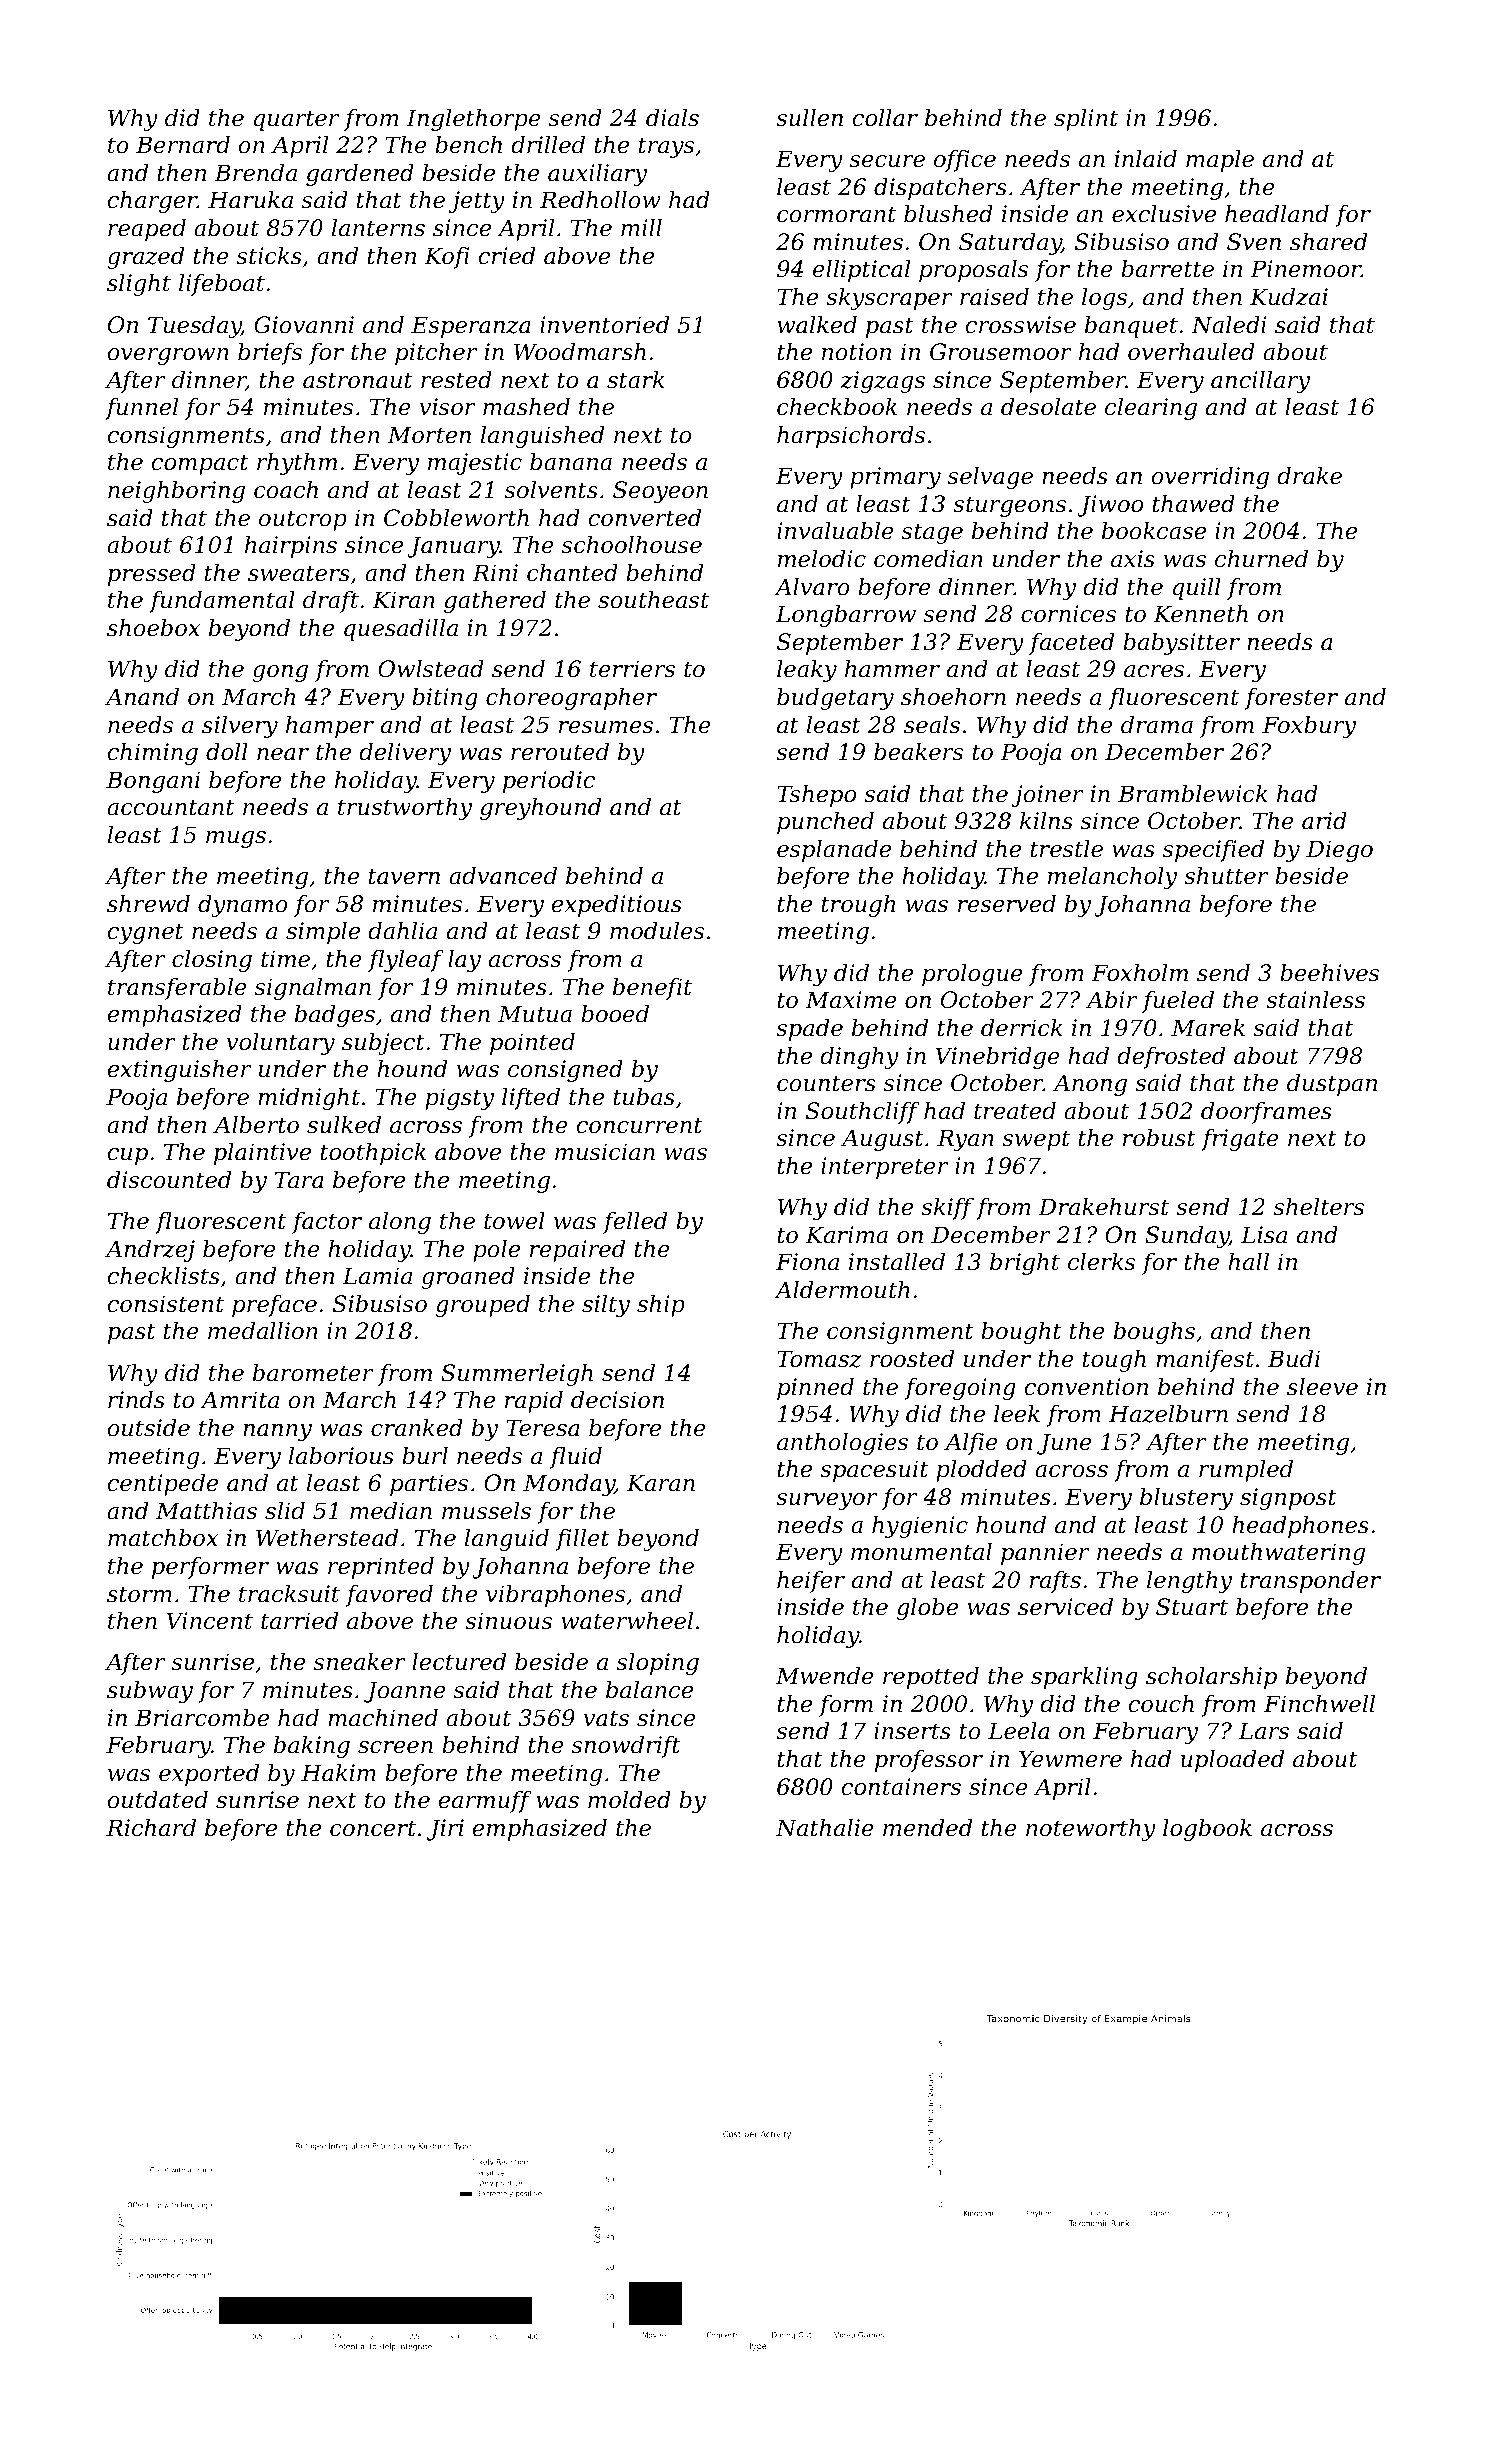 This screenshot has width=1496, height=2464. I want to click on ancillary, so click(1260, 382).
